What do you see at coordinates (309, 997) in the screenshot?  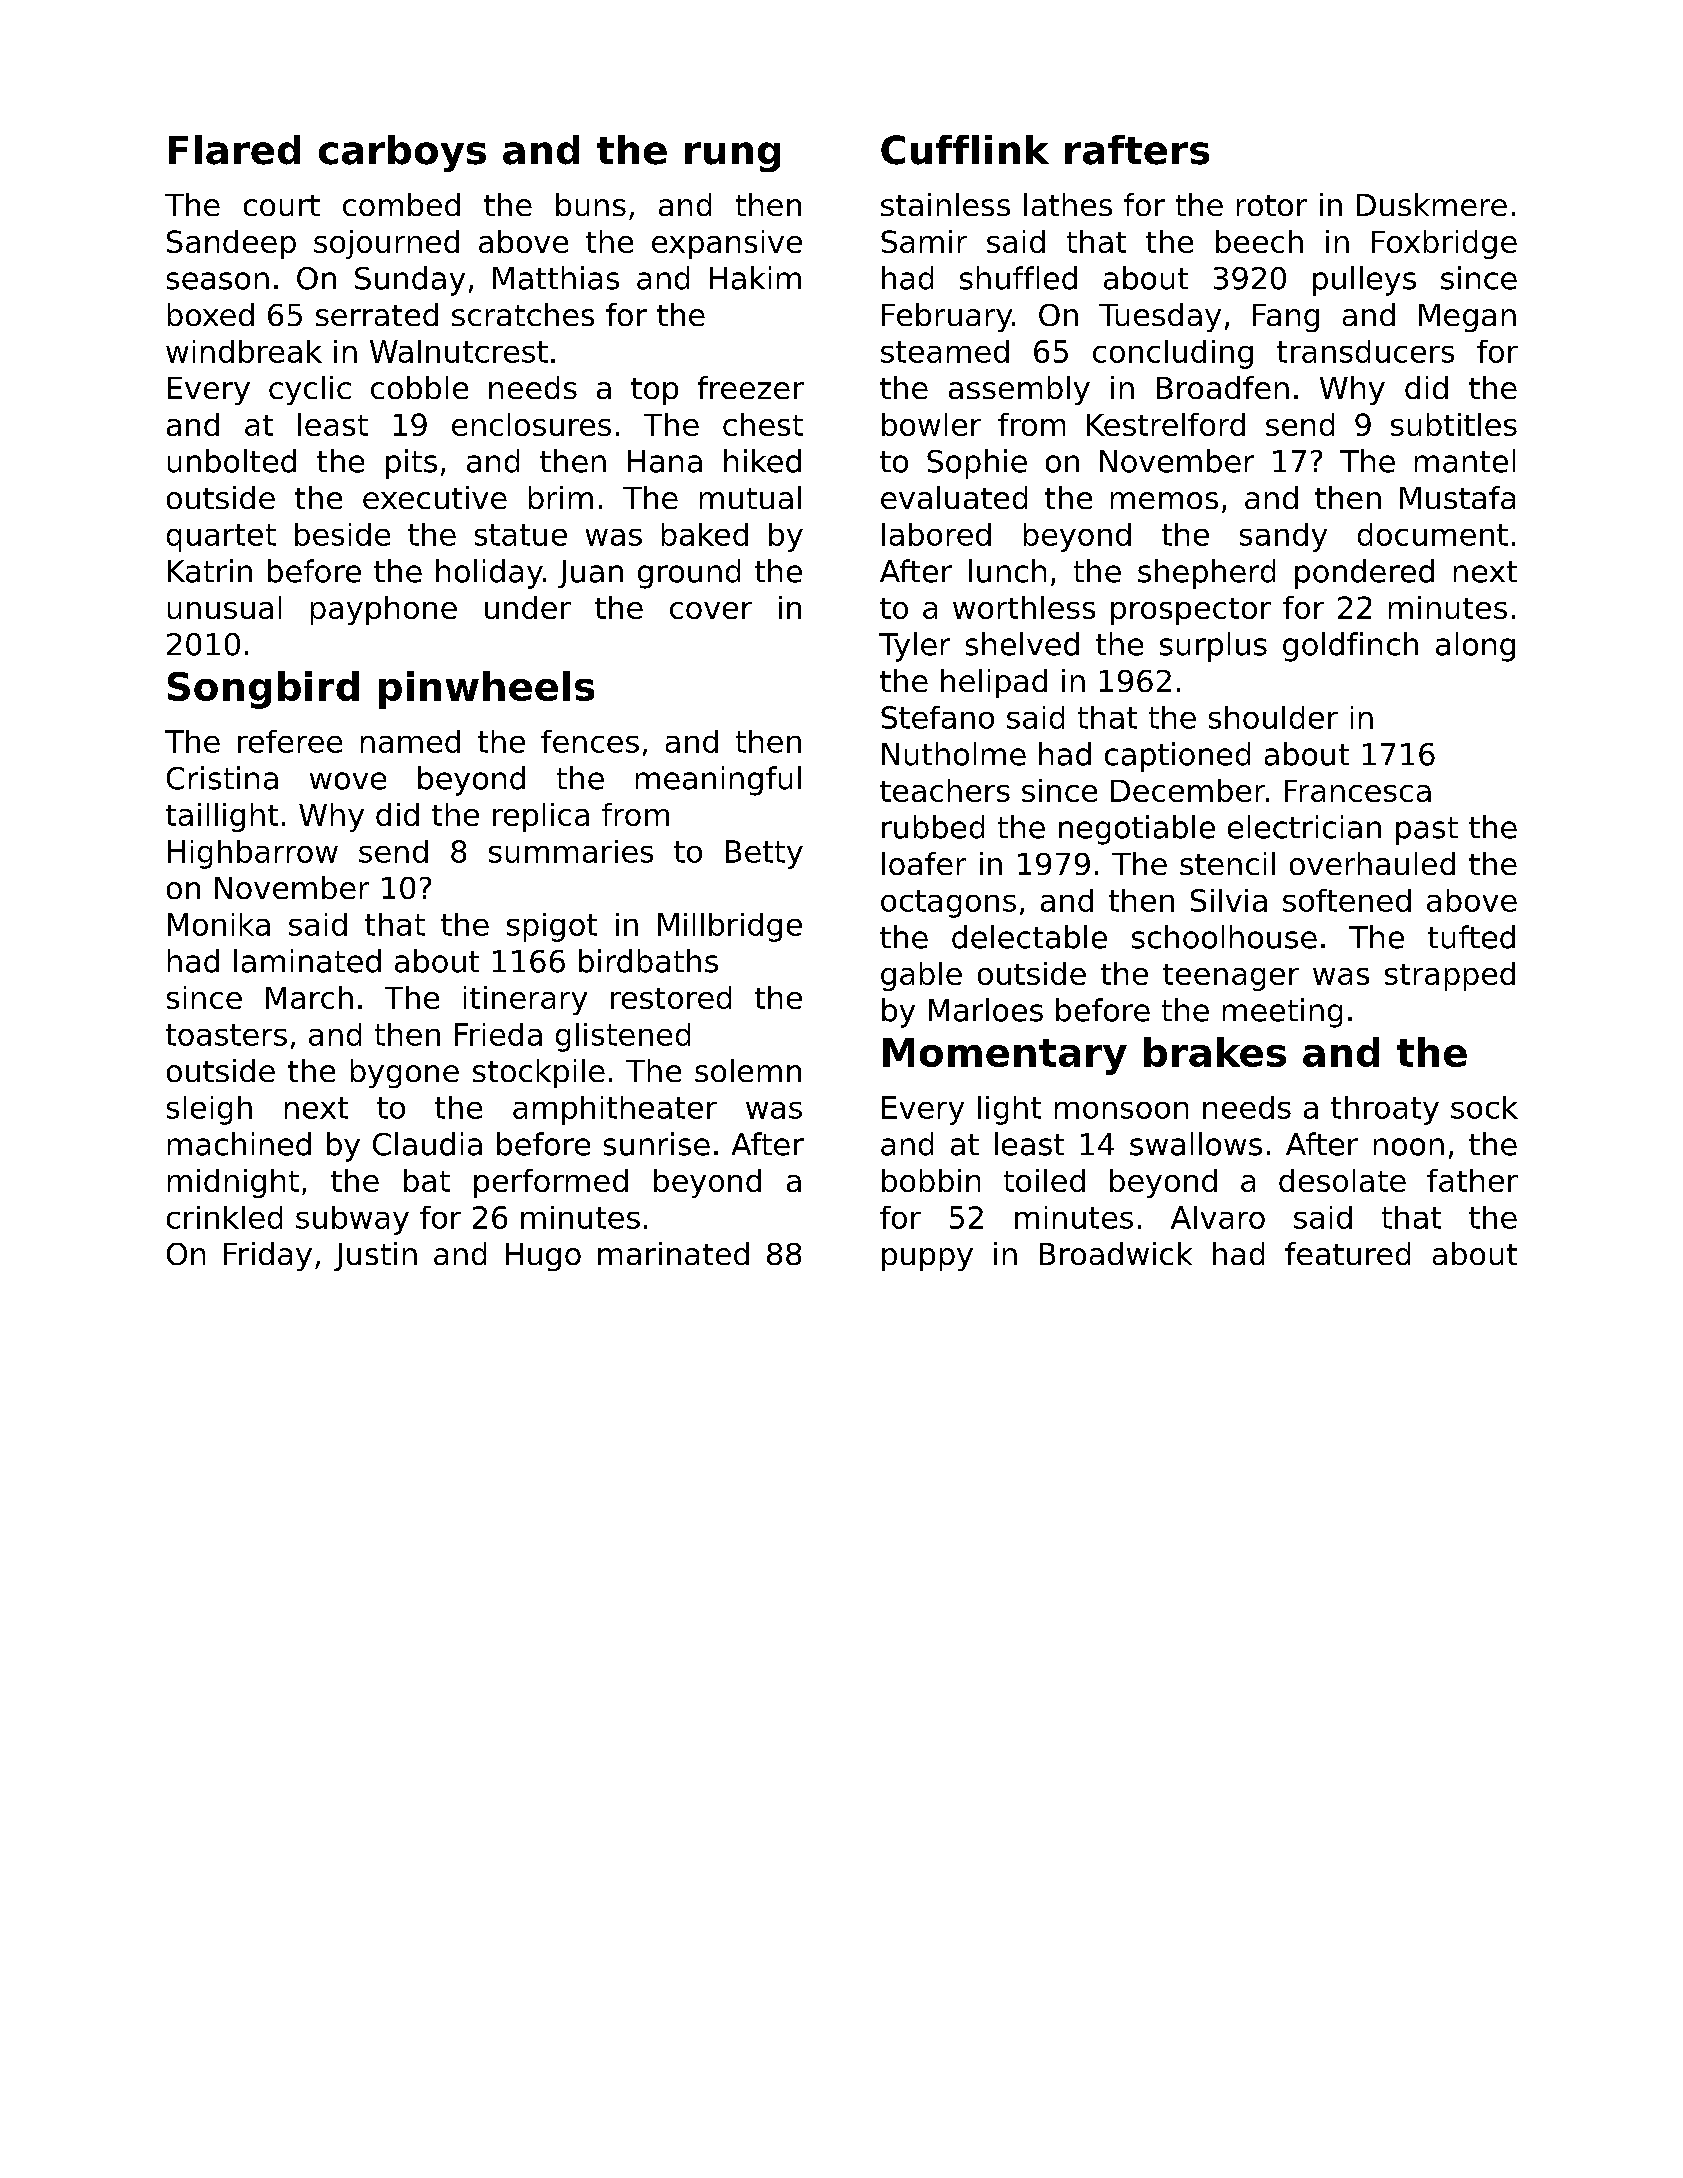 I see `March` at bounding box center [309, 997].
